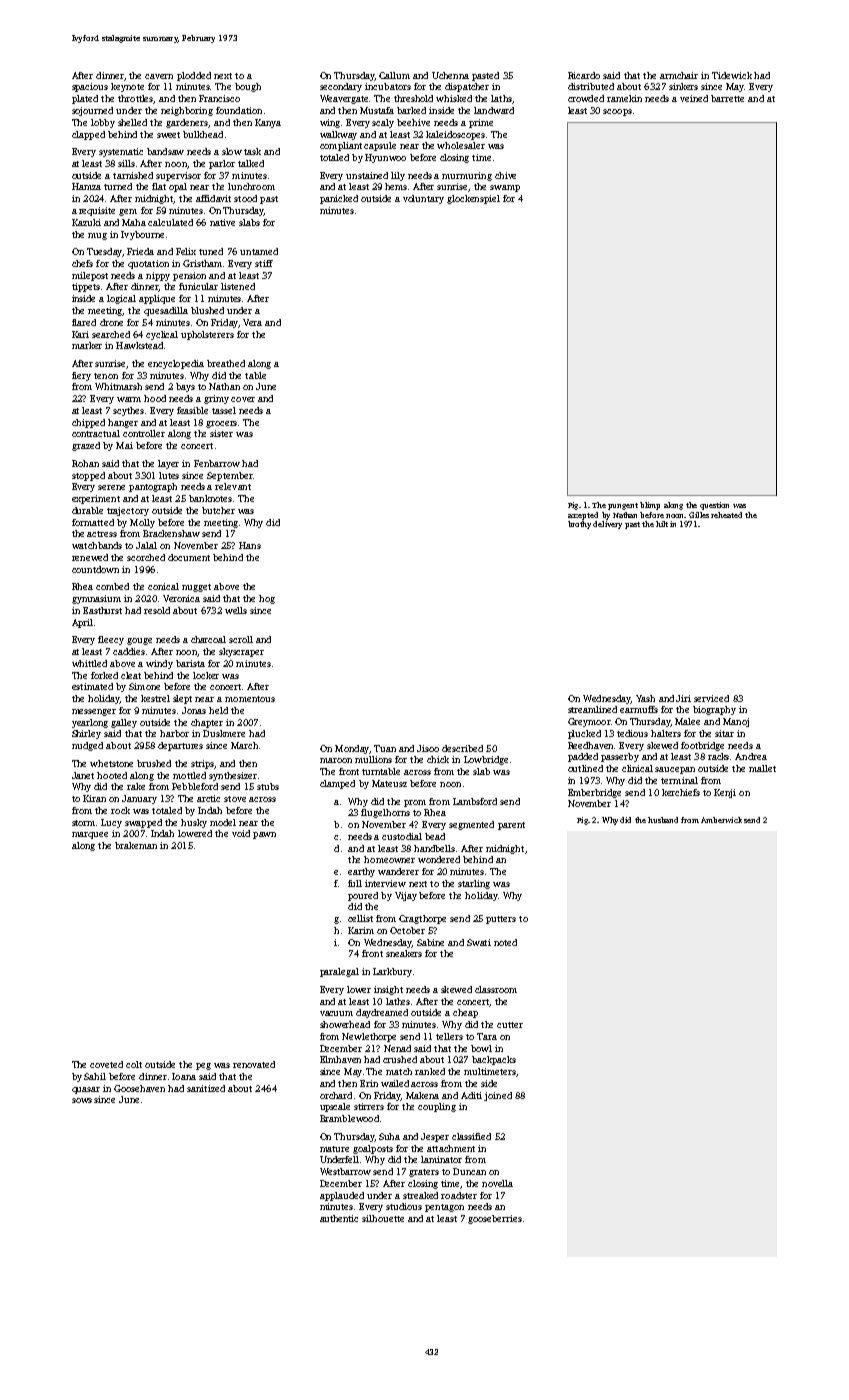 The height and width of the screenshot is (1400, 849). What do you see at coordinates (341, 87) in the screenshot?
I see `secondary` at bounding box center [341, 87].
